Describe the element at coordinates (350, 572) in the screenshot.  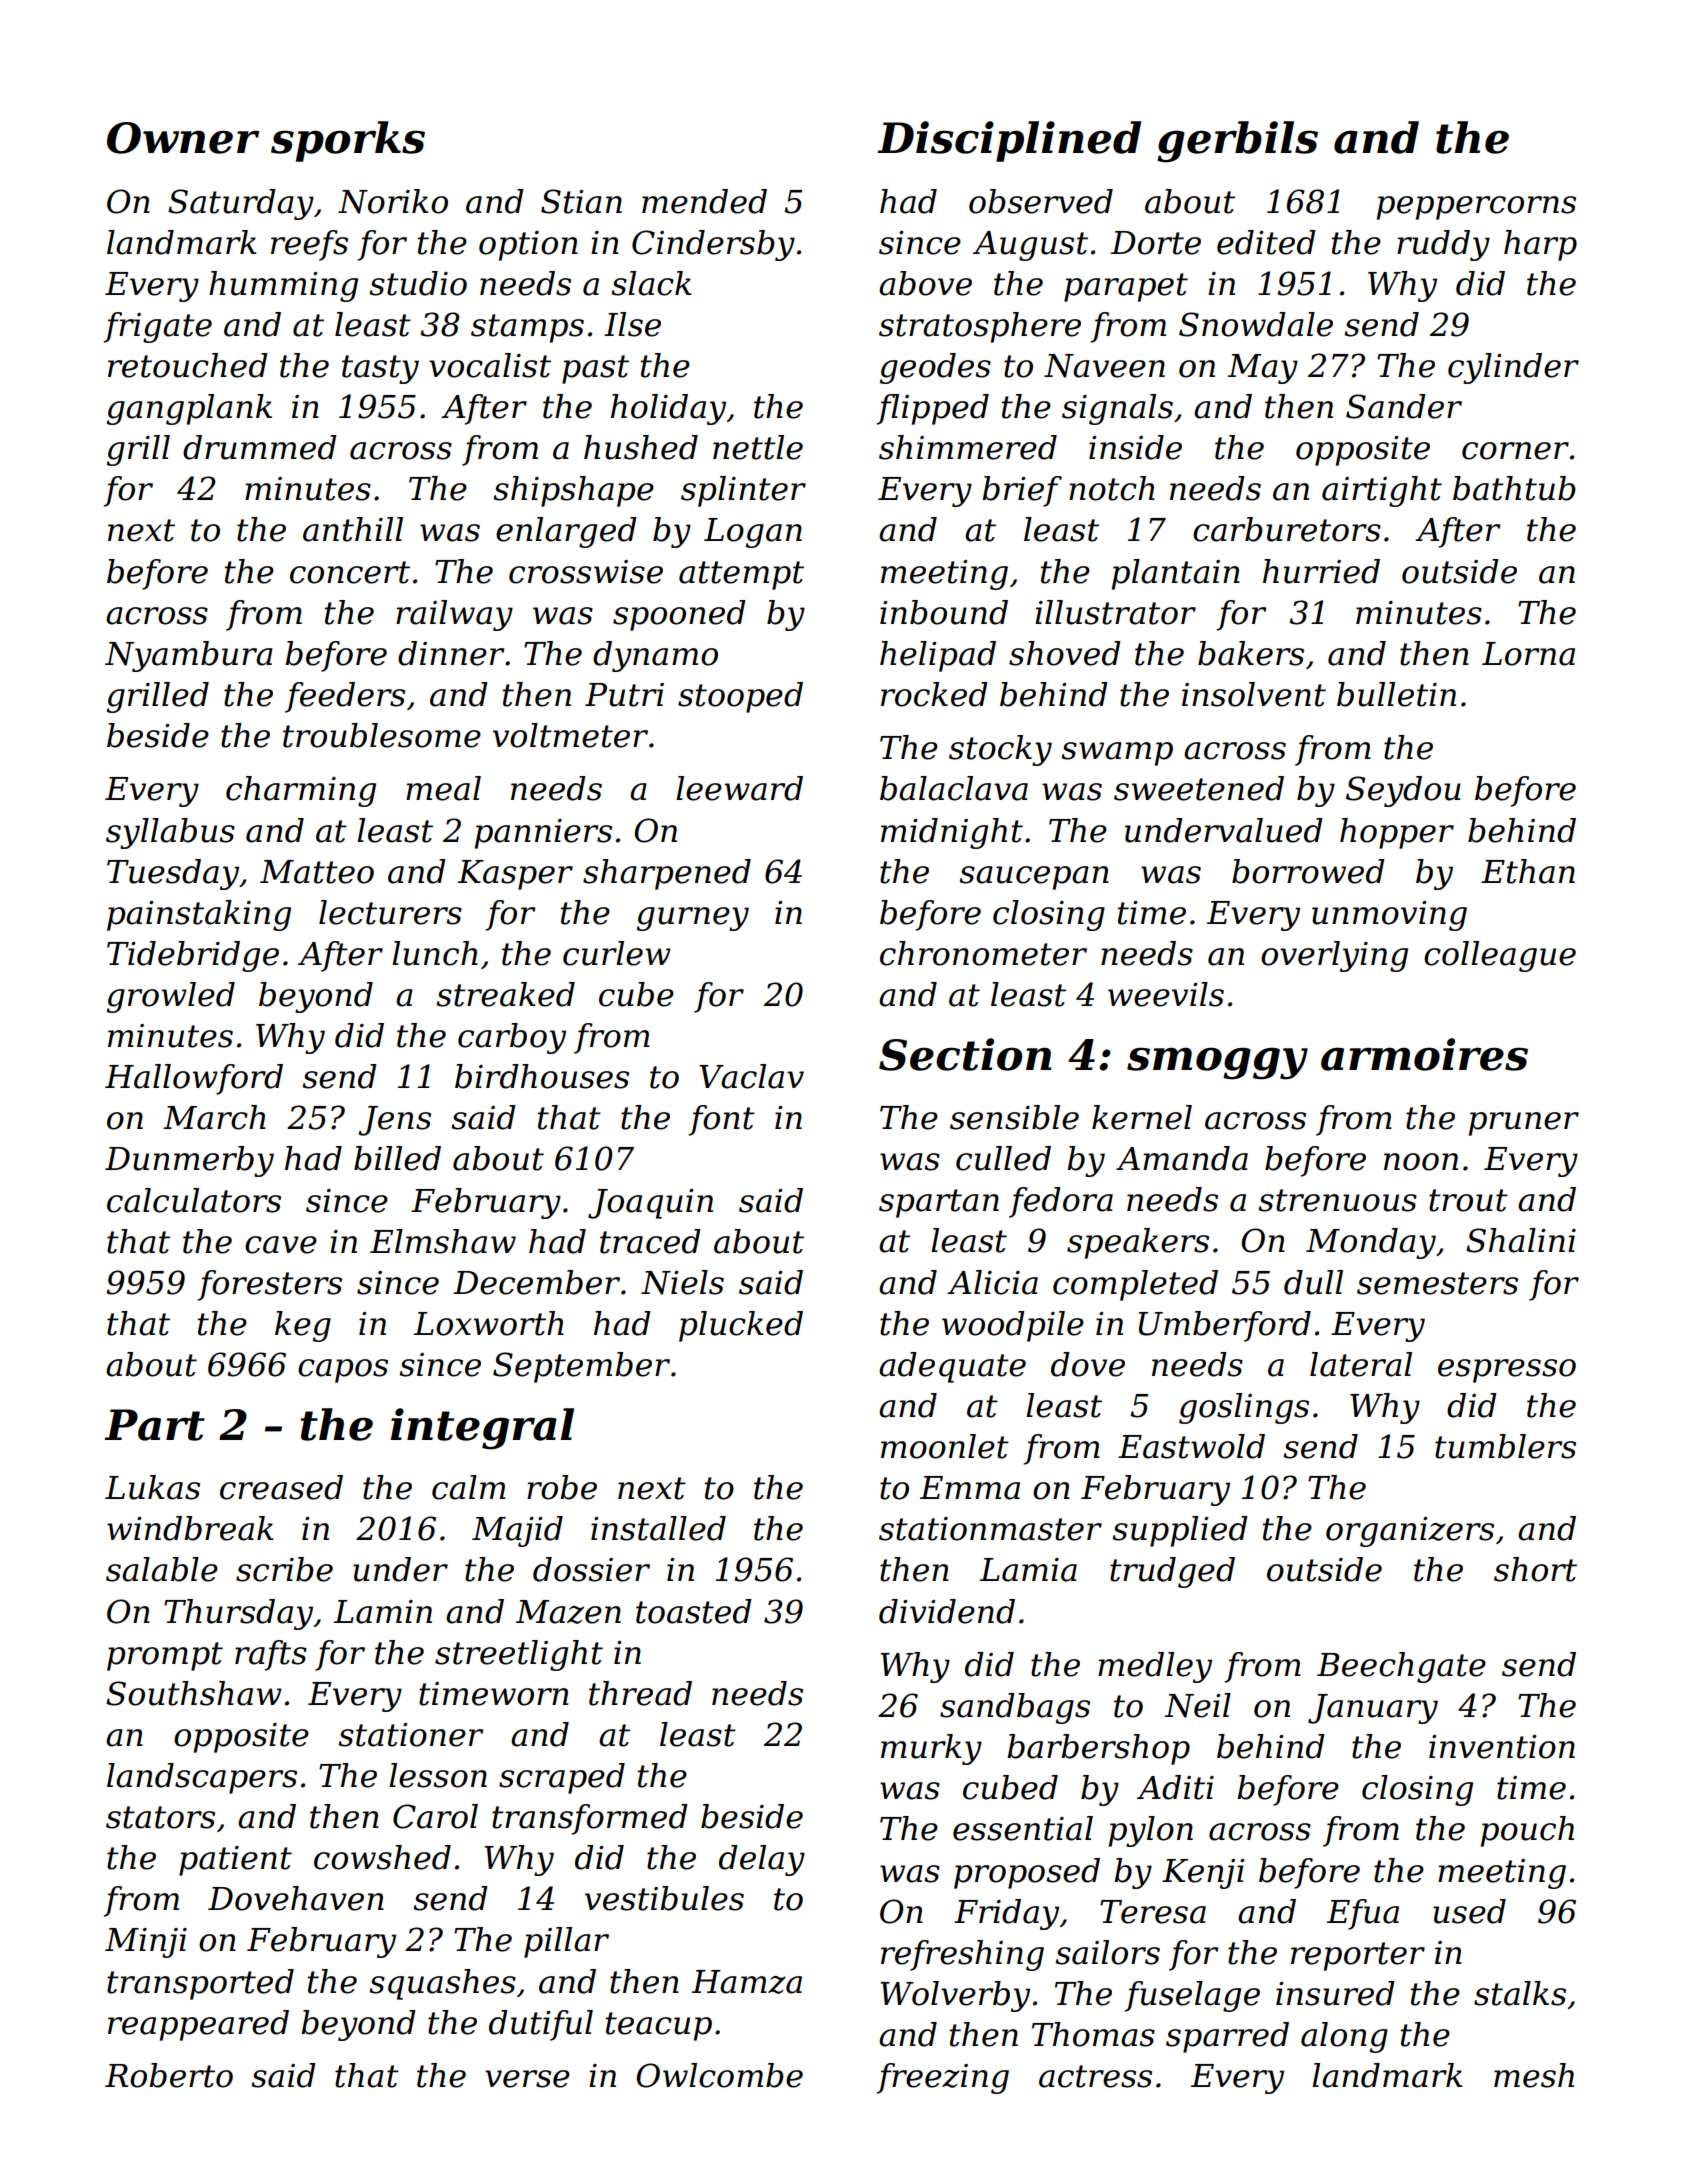
I see `concert` at that location.
